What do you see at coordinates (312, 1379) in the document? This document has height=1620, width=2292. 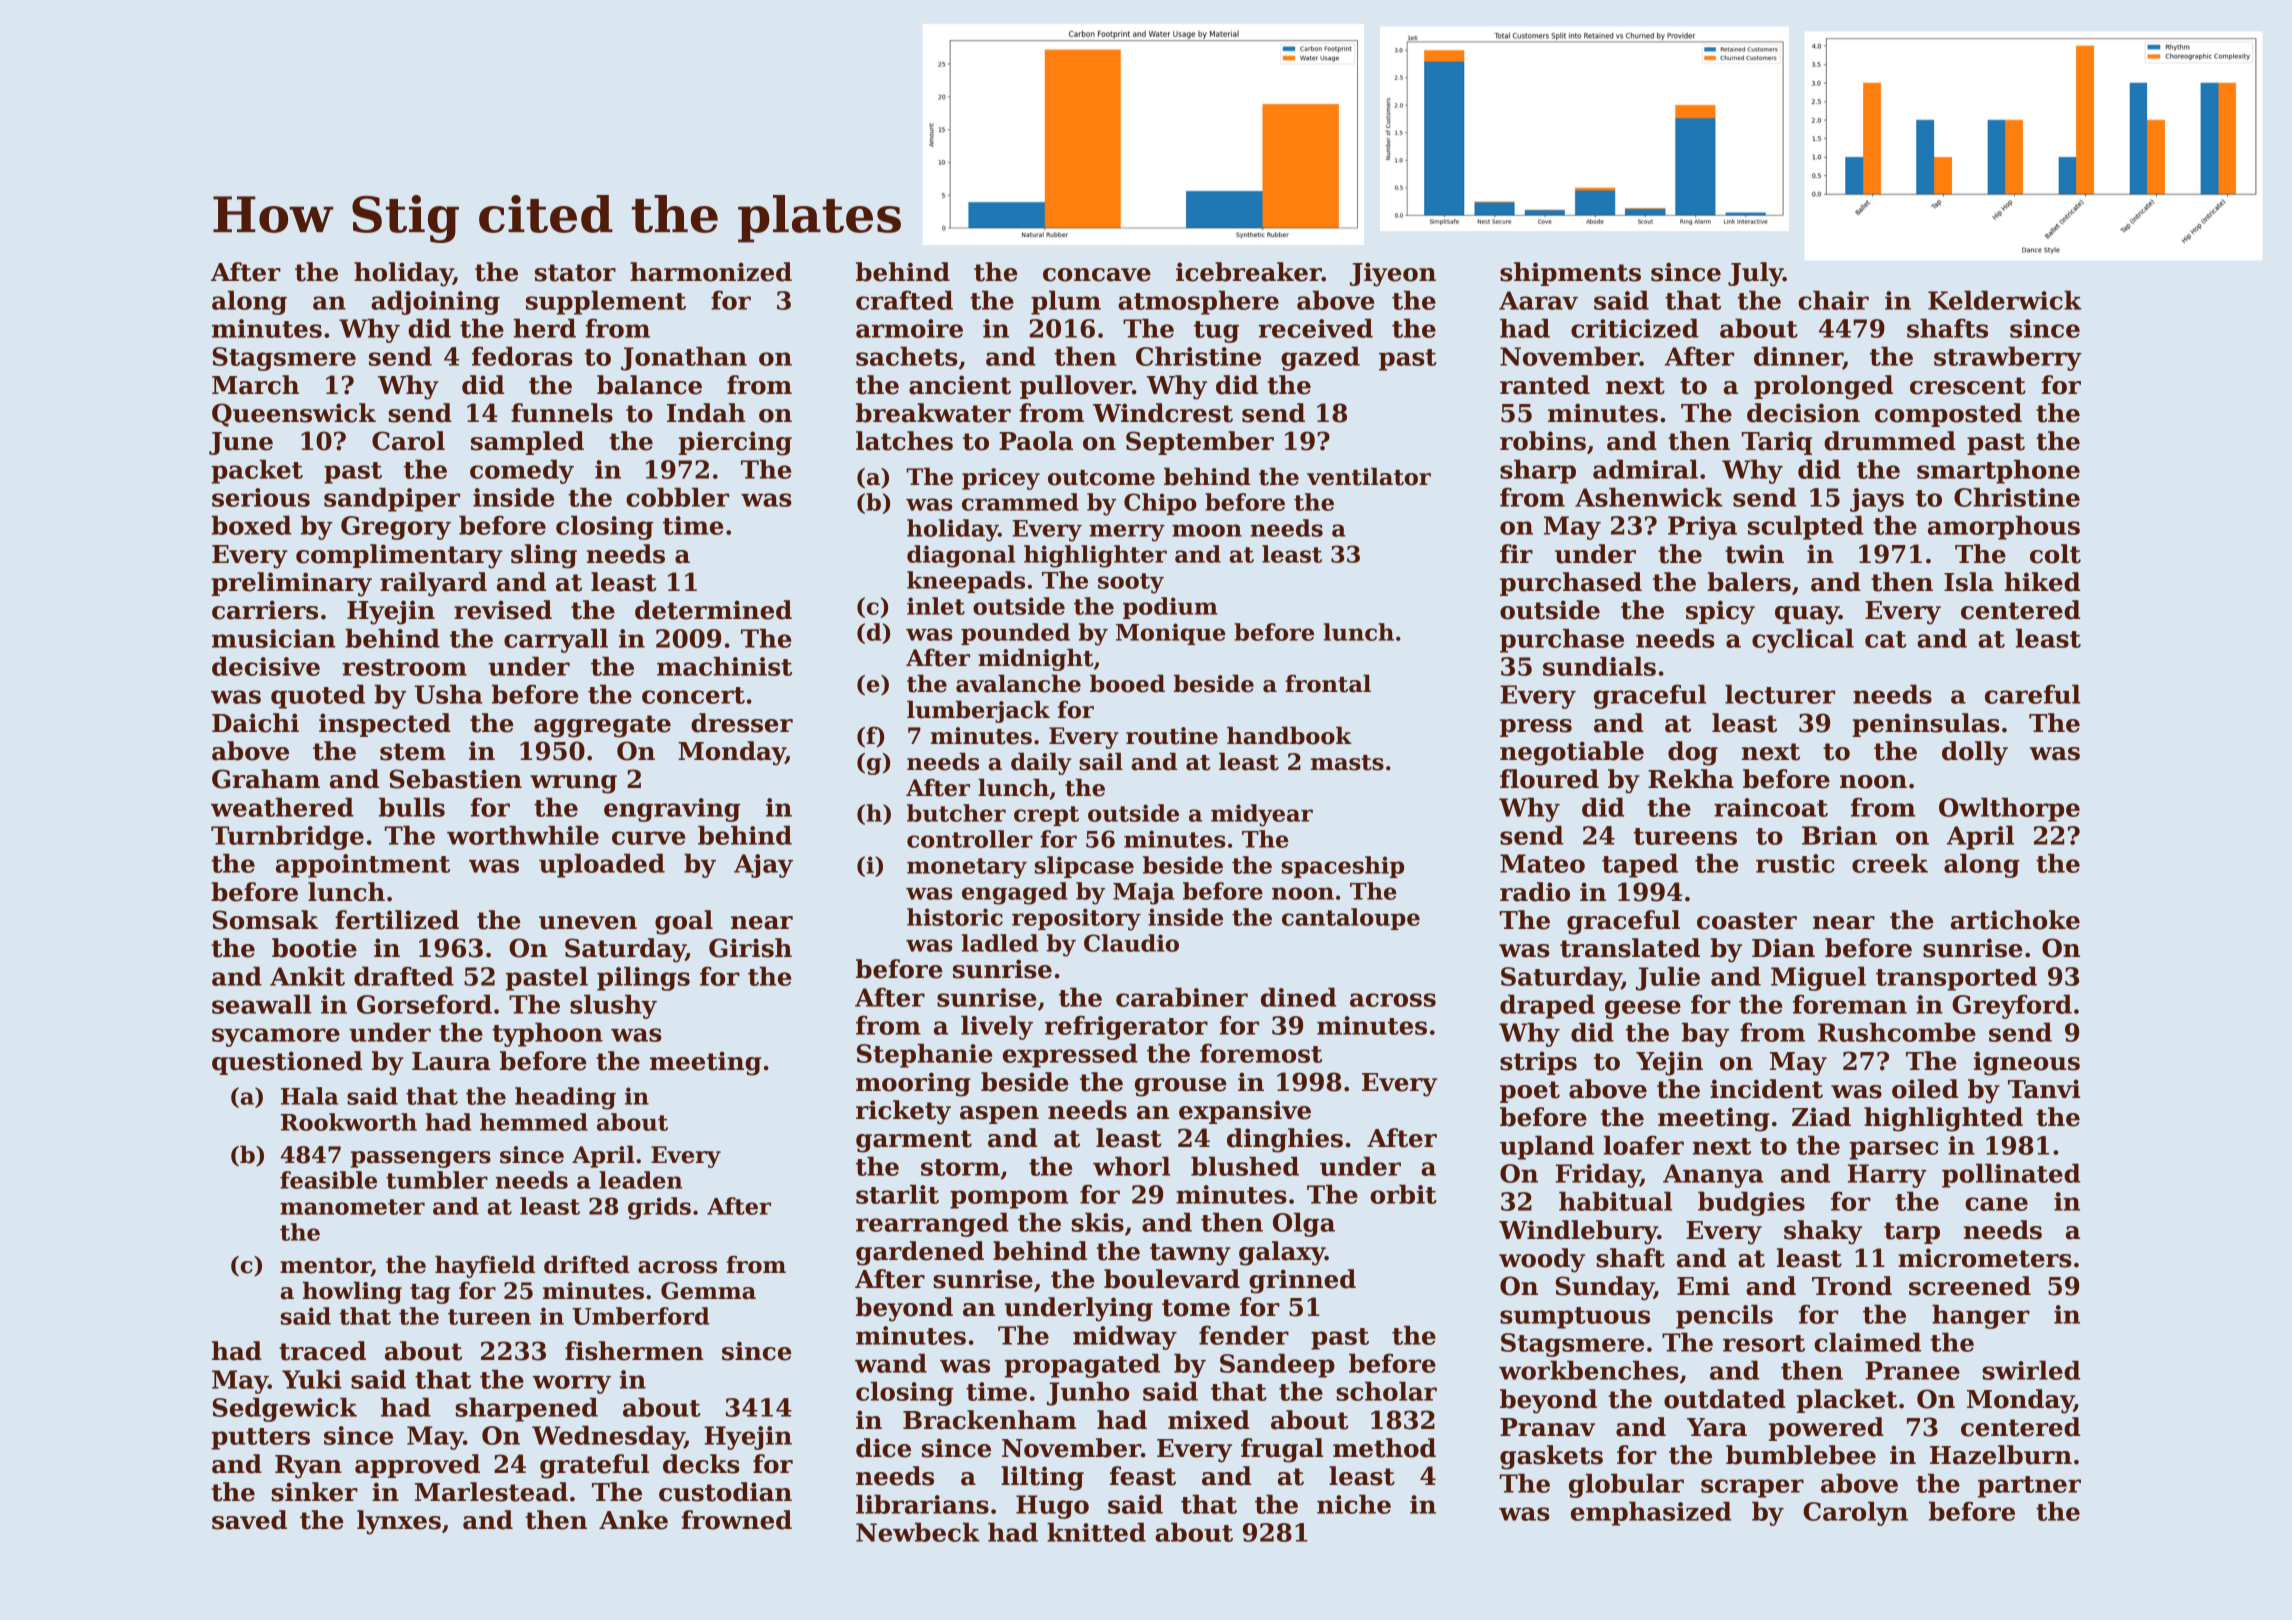 I see `Yuki` at bounding box center [312, 1379].
